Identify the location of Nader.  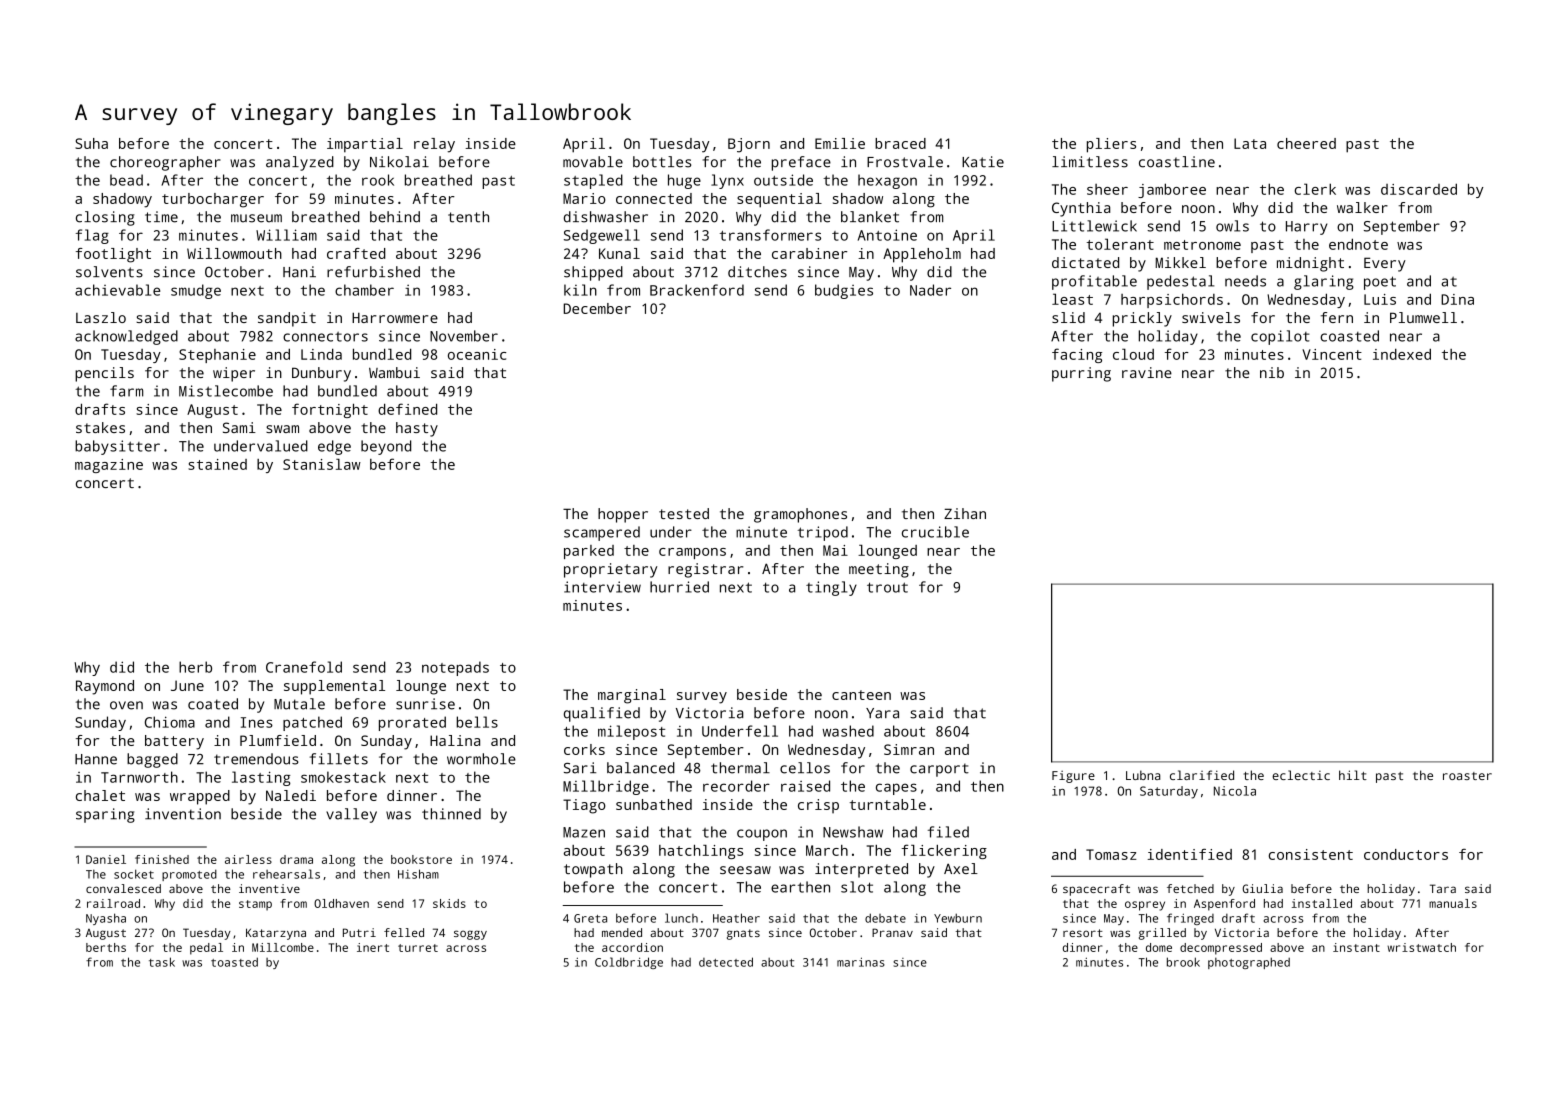
(930, 290).
